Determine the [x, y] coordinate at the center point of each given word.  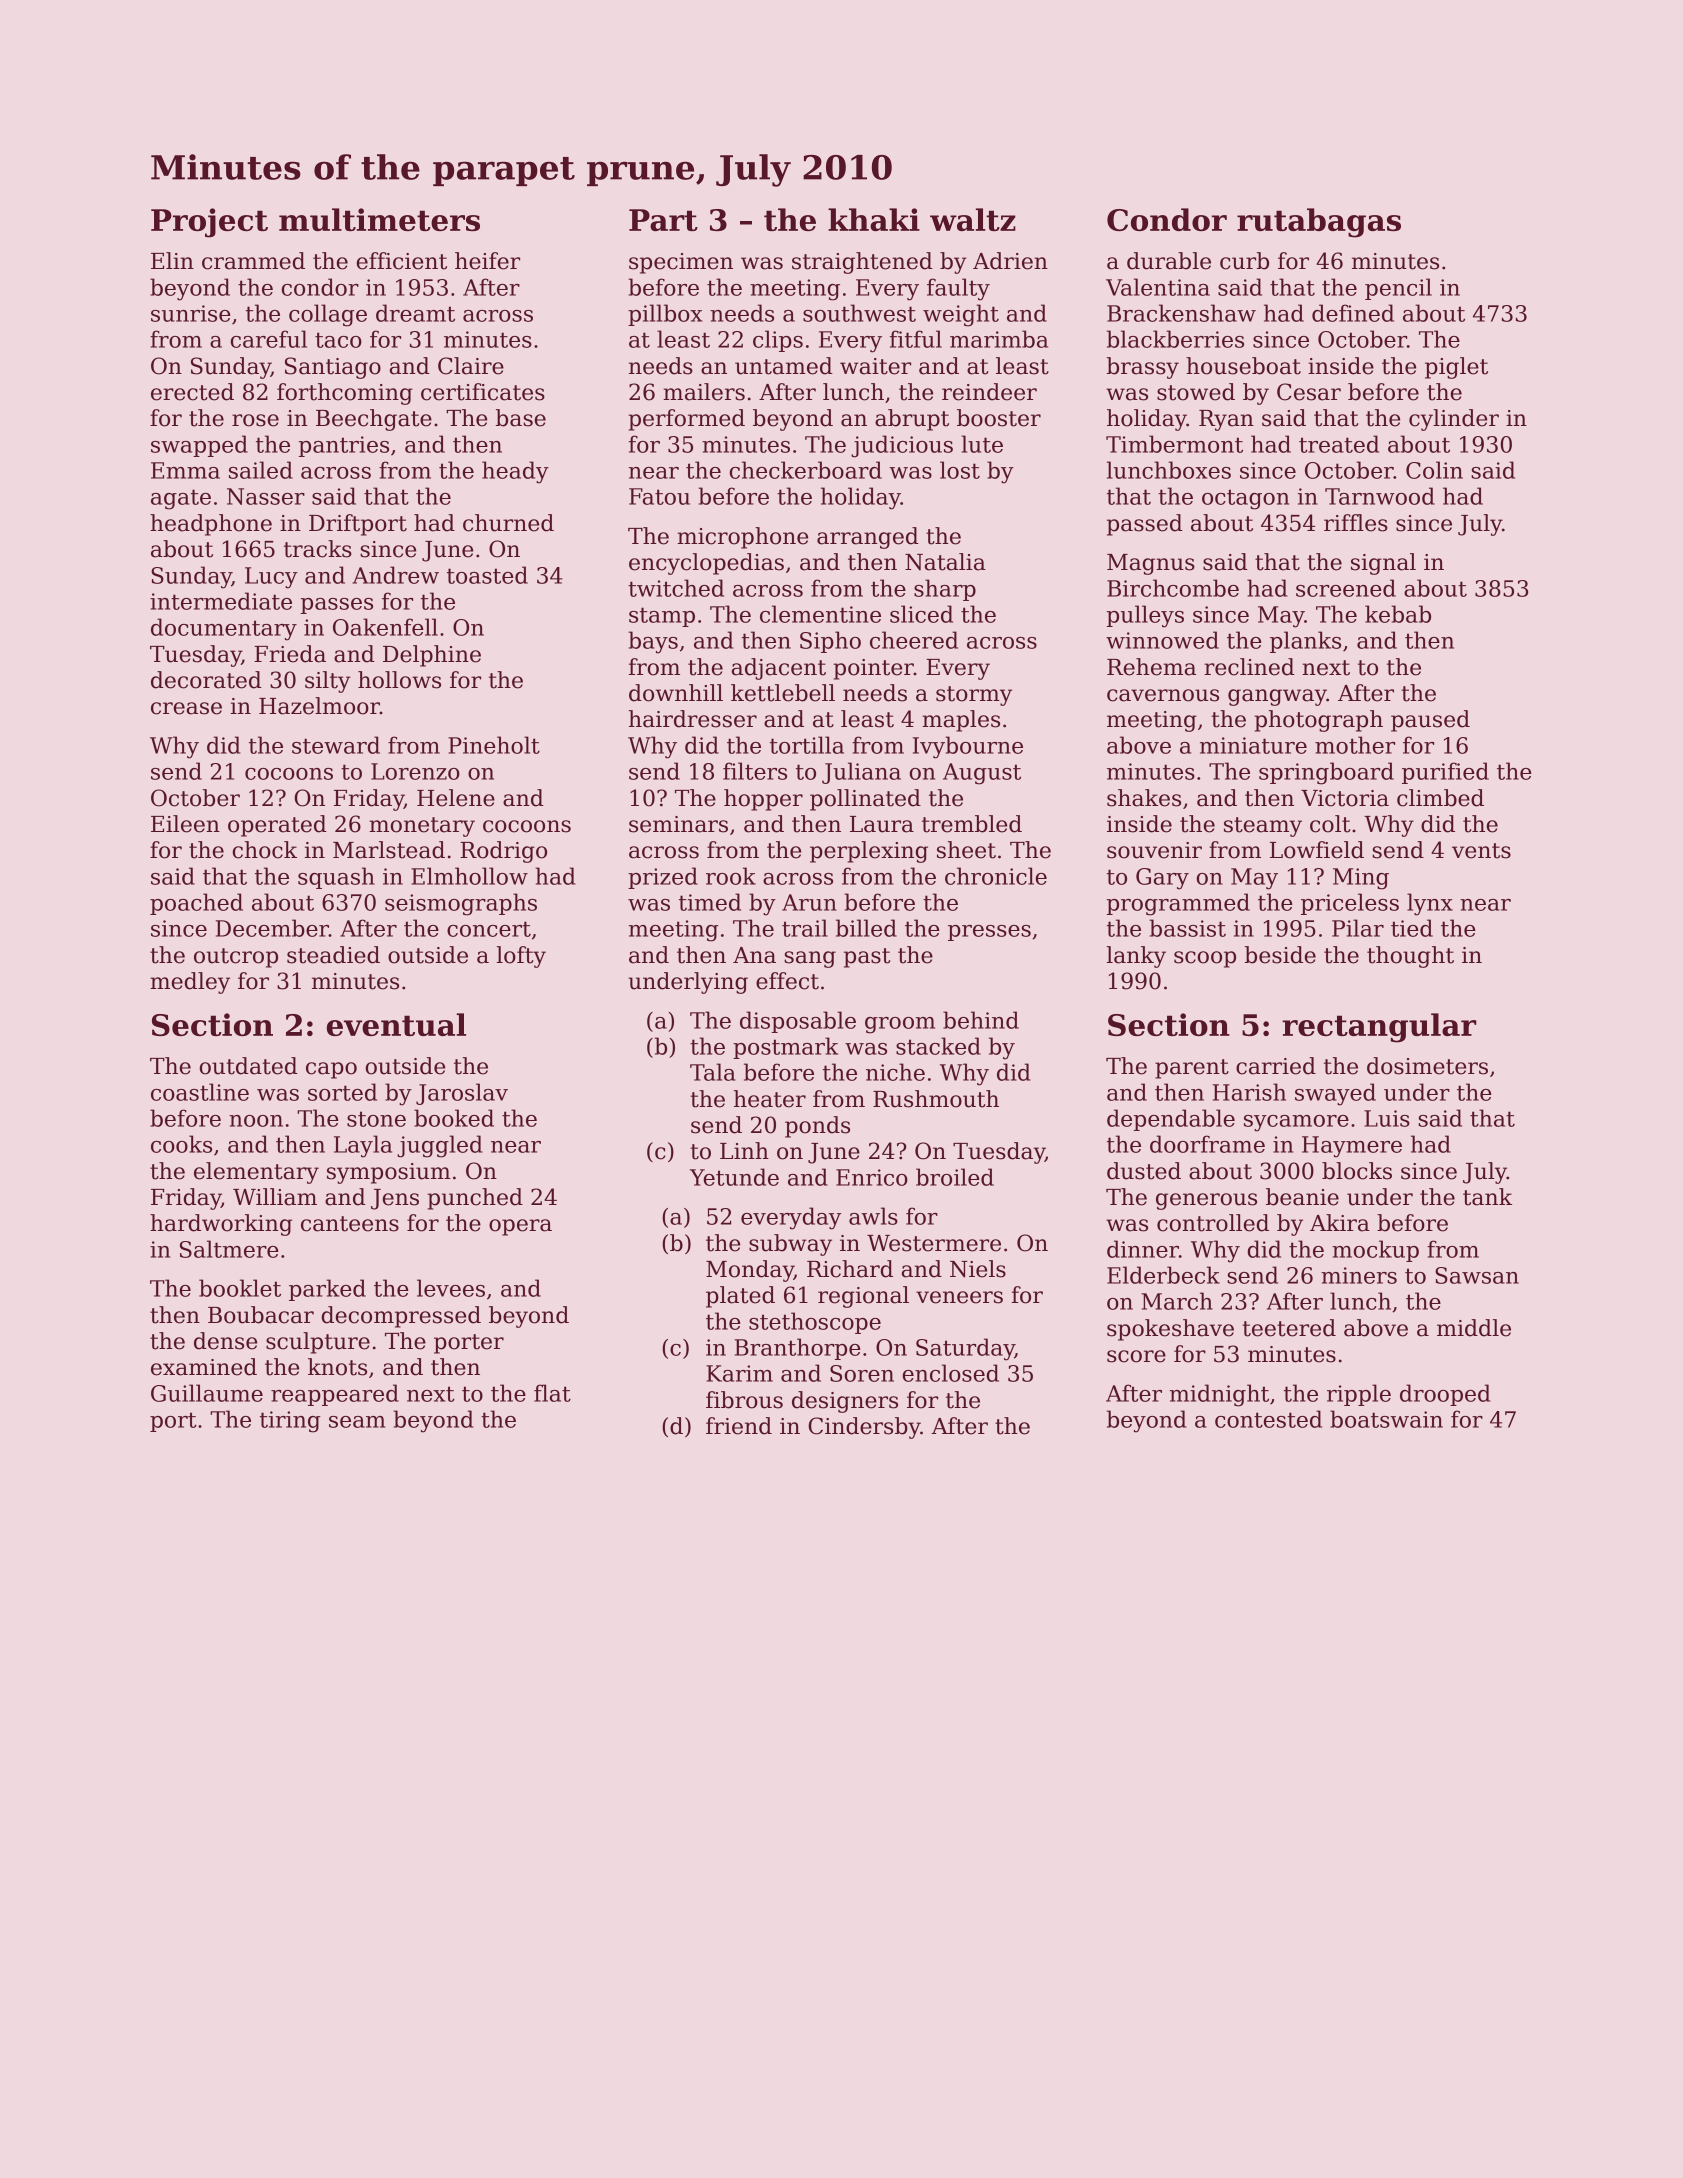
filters [755, 771]
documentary [224, 629]
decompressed [401, 1317]
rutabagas [1319, 223]
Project [209, 223]
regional [863, 1297]
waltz [973, 219]
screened [1346, 588]
